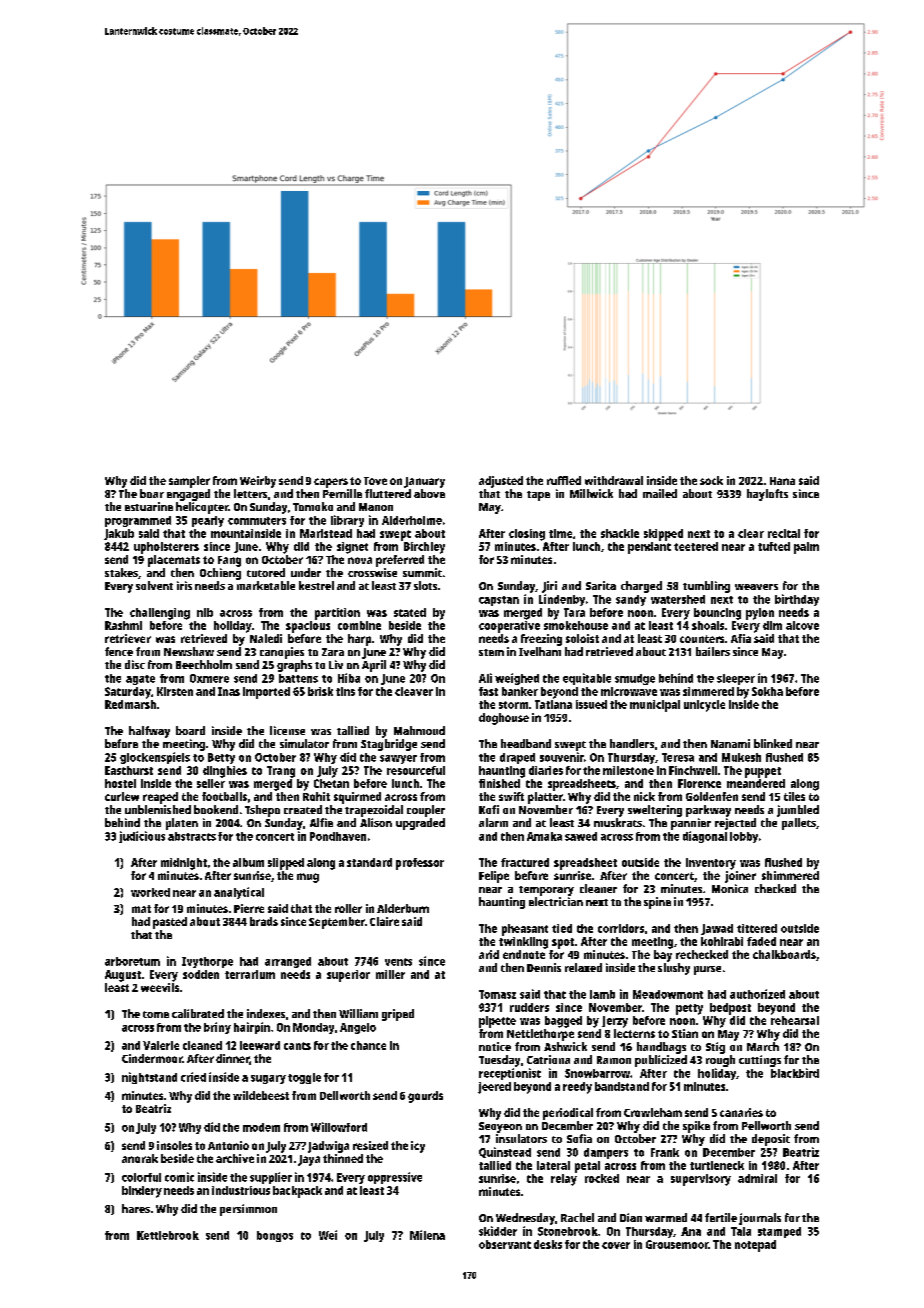 The image size is (924, 1308). I want to click on Redmarsh, so click(130, 704).
